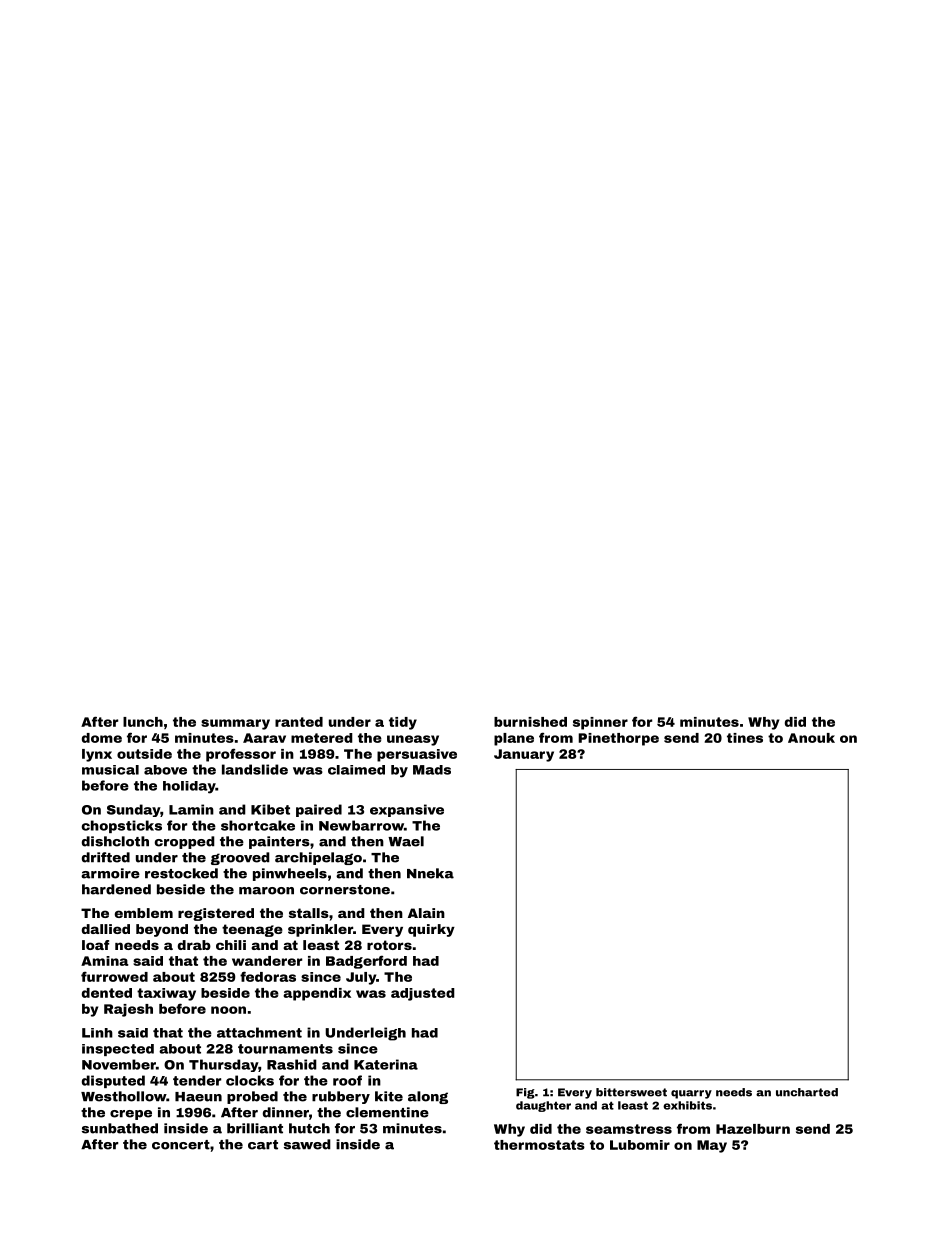 The height and width of the image is (1233, 952). I want to click on cropped, so click(185, 842).
